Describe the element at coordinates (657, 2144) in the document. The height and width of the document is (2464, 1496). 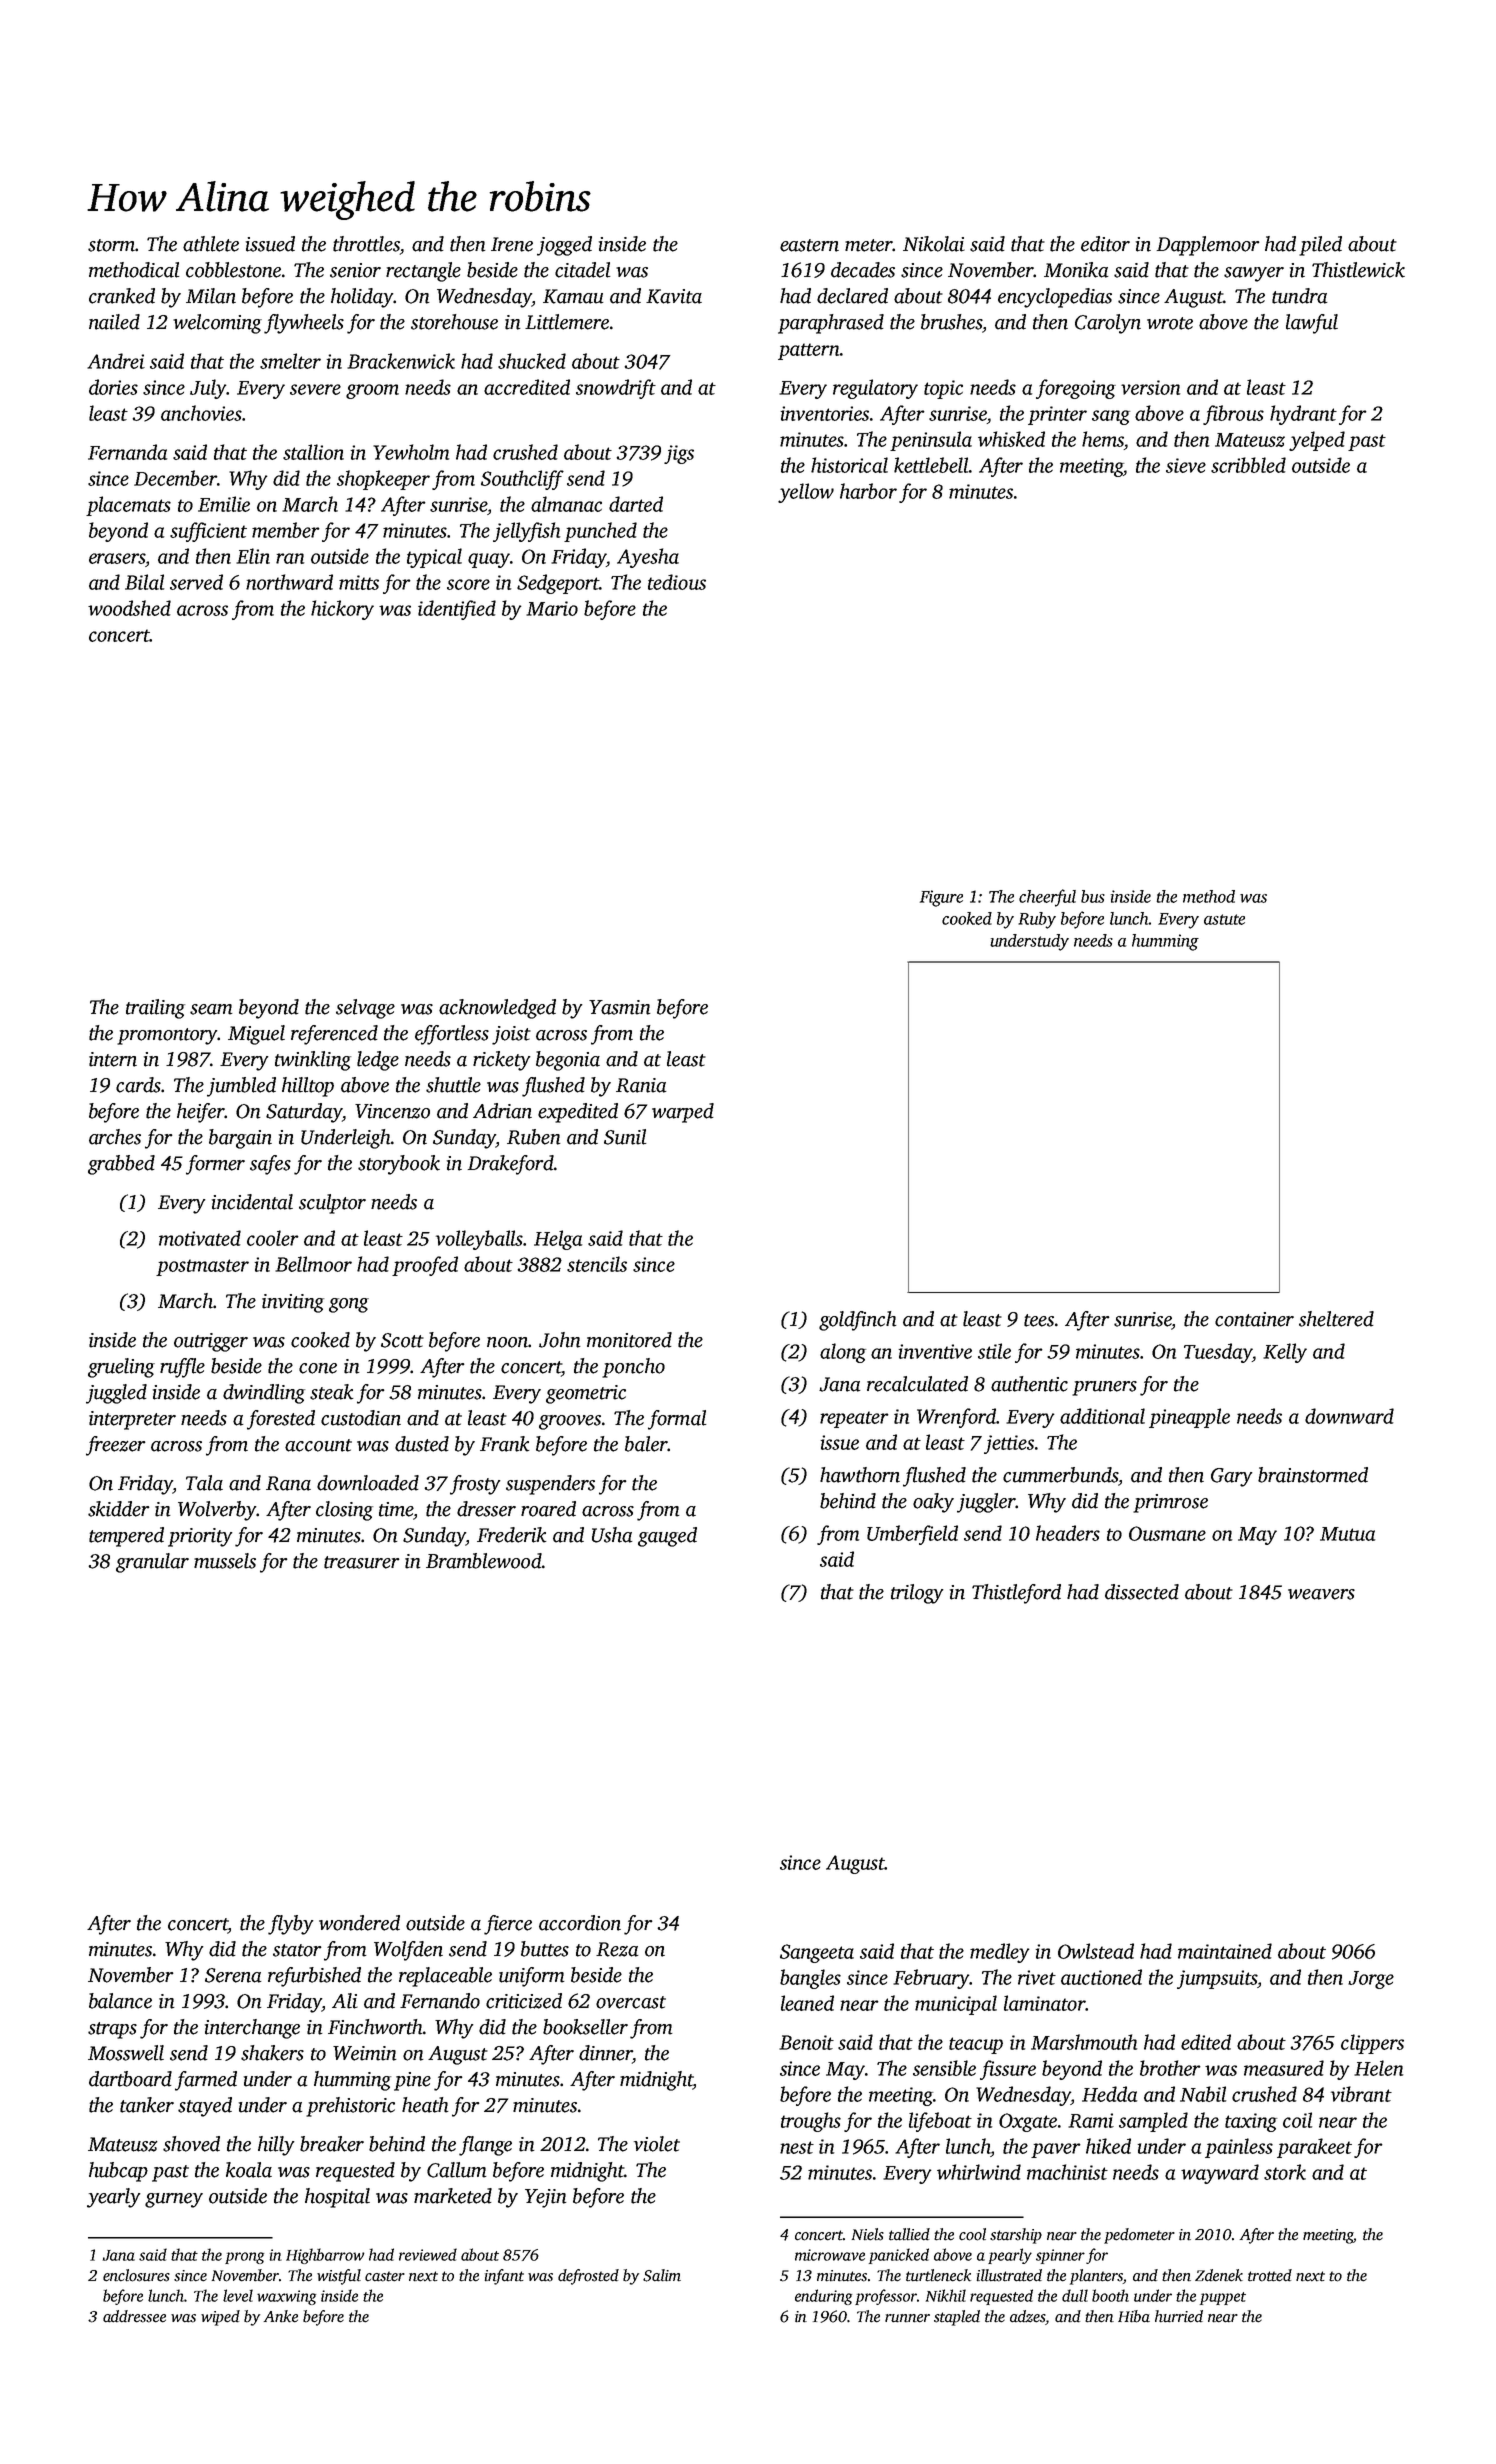
I see `violet` at that location.
